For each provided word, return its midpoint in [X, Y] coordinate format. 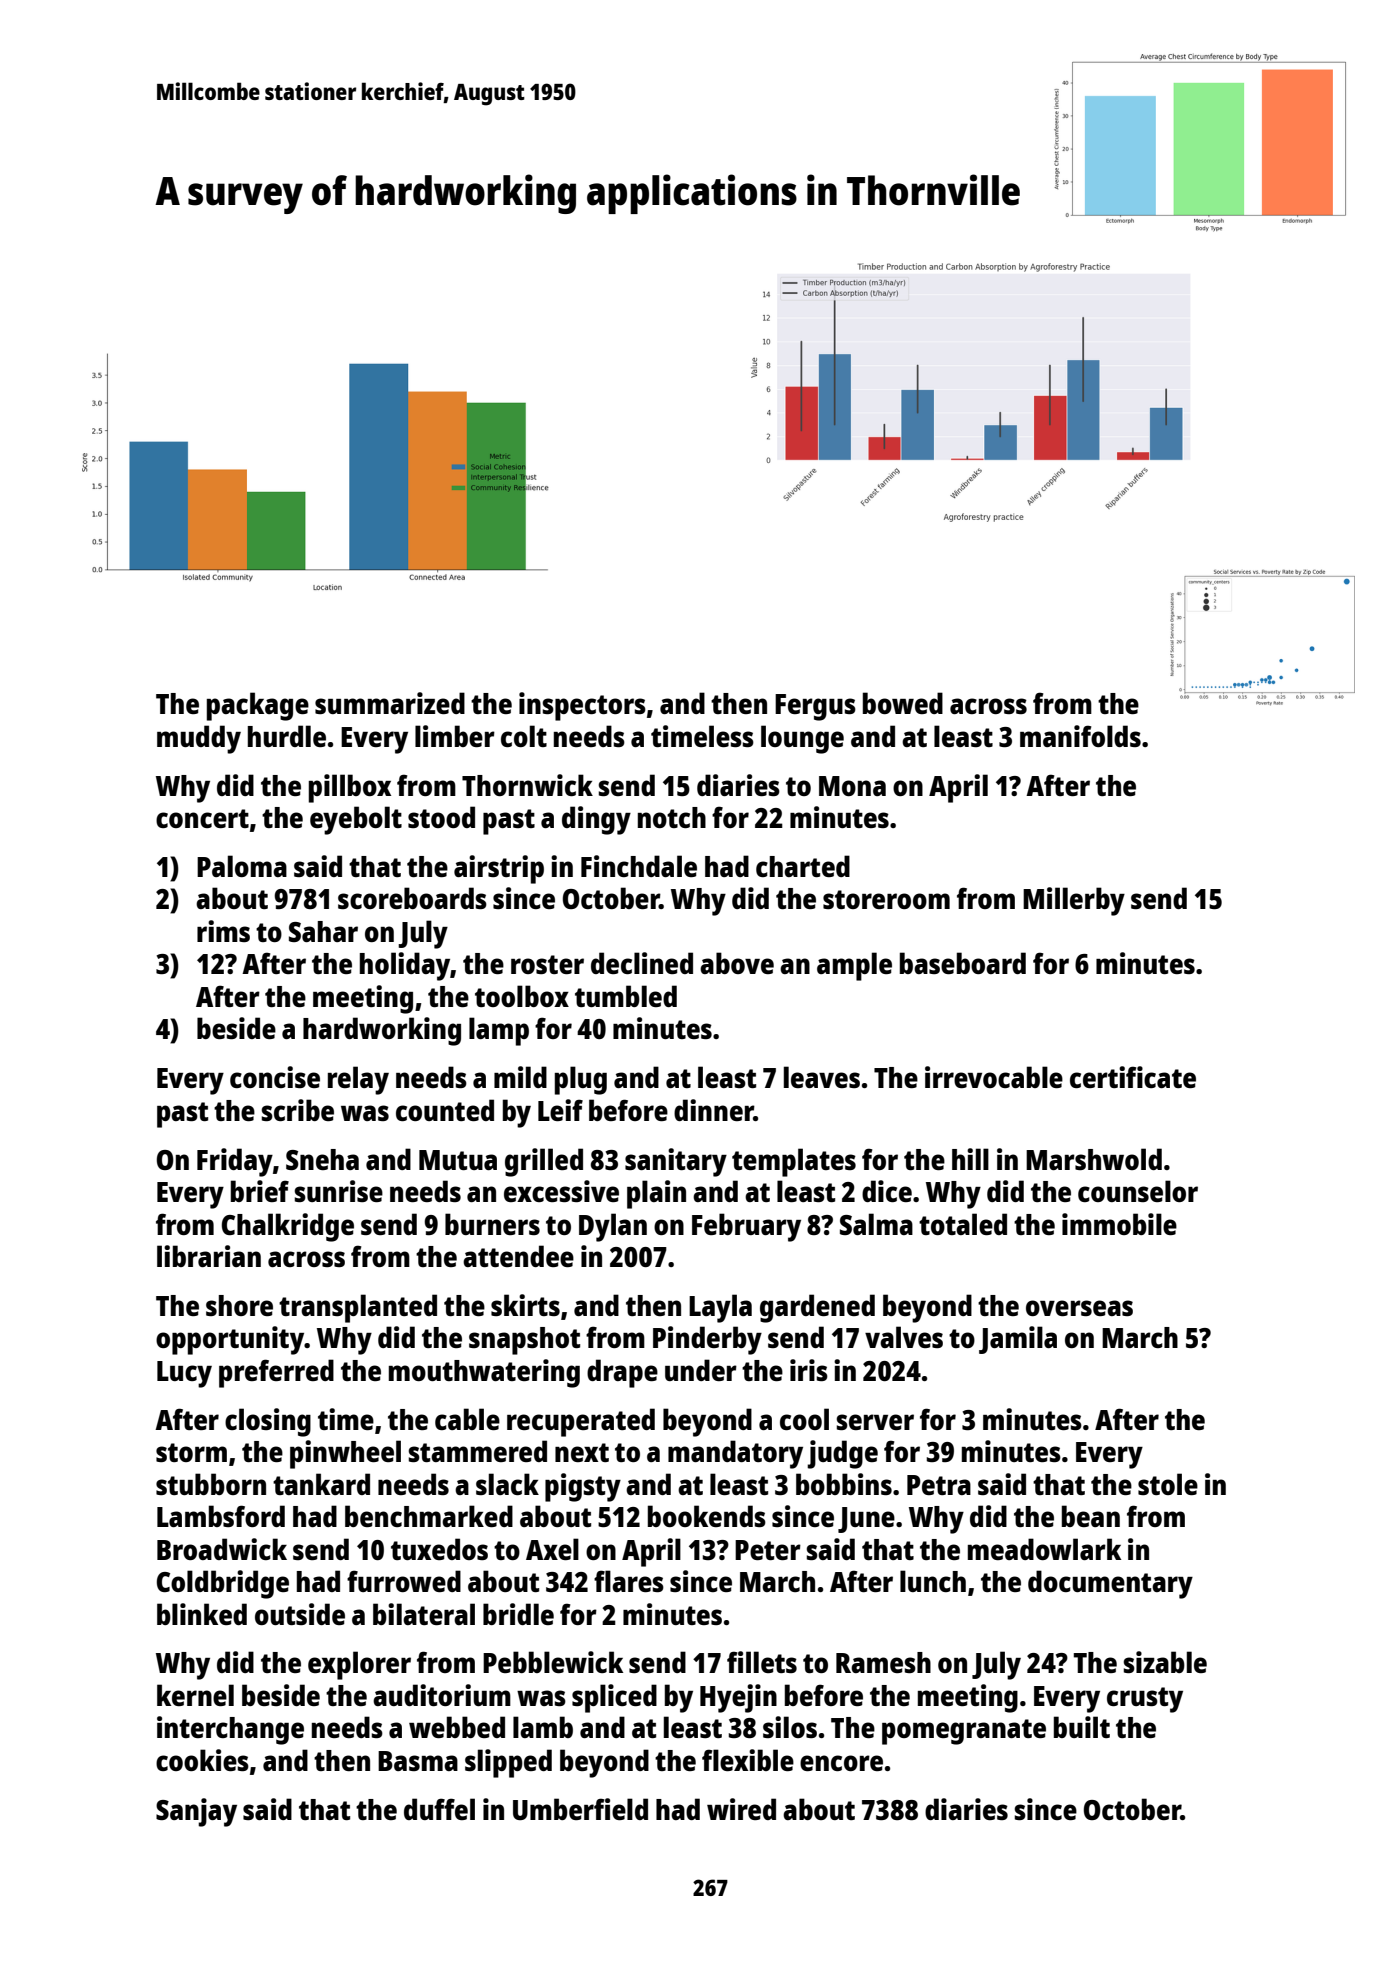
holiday [405, 966]
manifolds [1080, 736]
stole [1168, 1484]
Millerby [1074, 901]
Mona [852, 786]
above [737, 963]
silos [790, 1727]
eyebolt [356, 820]
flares [629, 1581]
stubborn [211, 1484]
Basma [418, 1761]
